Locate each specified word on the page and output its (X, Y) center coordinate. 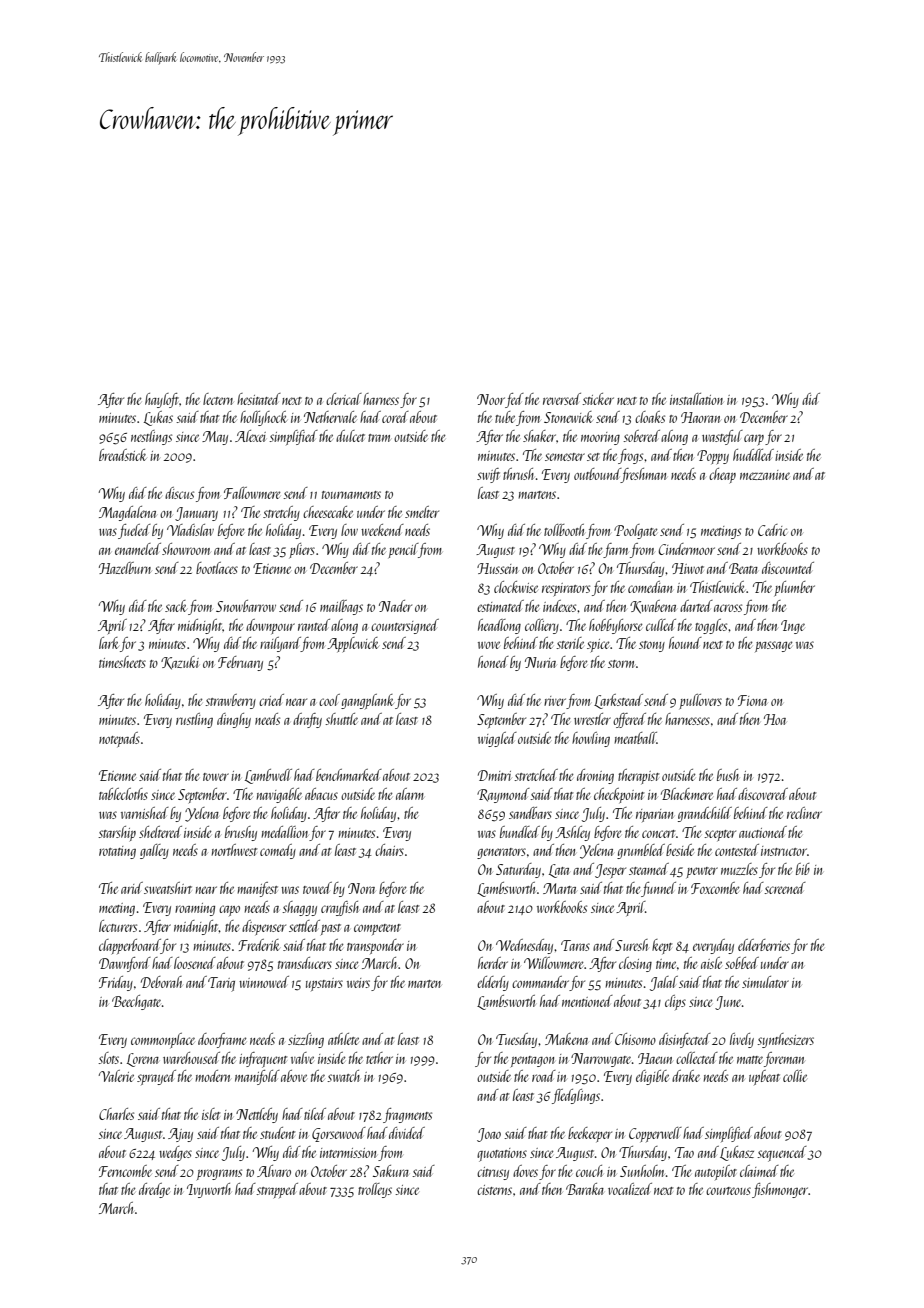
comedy (278, 851)
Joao (489, 1135)
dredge (154, 1190)
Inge (793, 627)
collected (697, 1058)
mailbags (341, 607)
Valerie (116, 1076)
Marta (559, 888)
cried (271, 700)
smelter (422, 512)
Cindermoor (687, 549)
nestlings (151, 437)
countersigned (405, 626)
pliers (302, 550)
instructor (784, 851)
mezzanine (765, 475)
